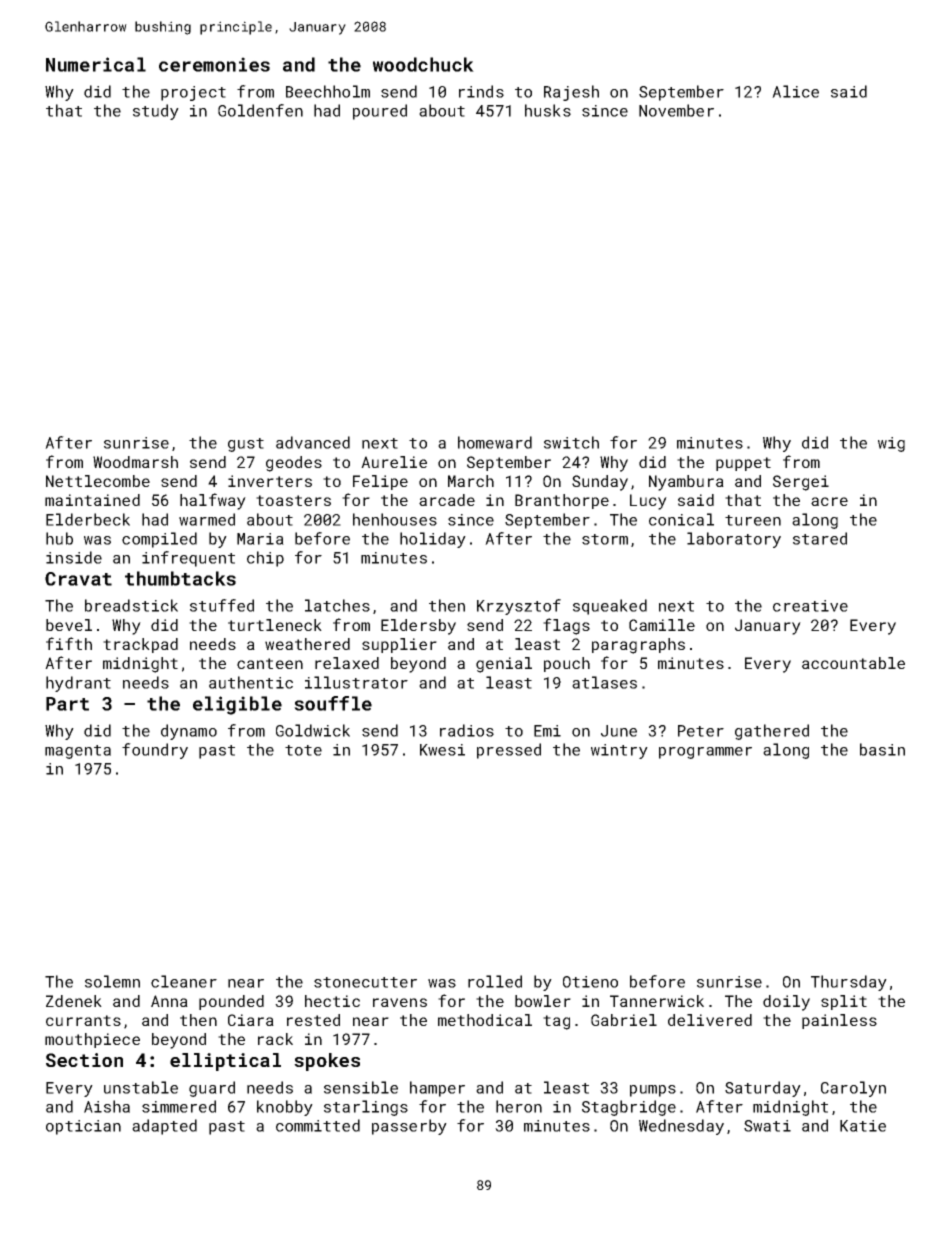  I want to click on Kwesi, so click(442, 750).
